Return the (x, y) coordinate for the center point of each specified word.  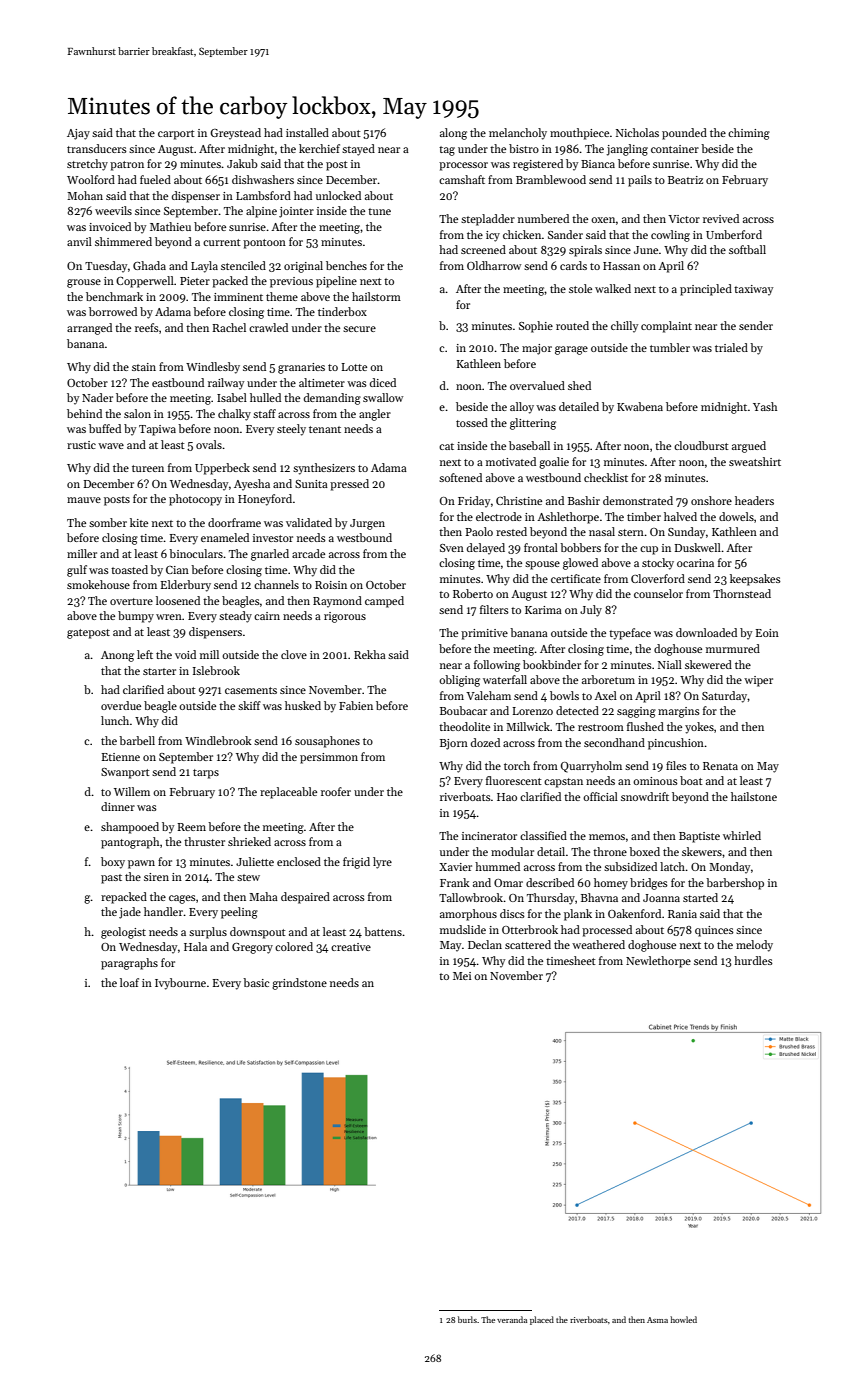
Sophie (536, 327)
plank (578, 915)
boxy (113, 863)
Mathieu (170, 226)
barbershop (735, 884)
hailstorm (376, 296)
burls (467, 1319)
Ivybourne (180, 984)
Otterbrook (530, 929)
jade (130, 913)
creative (351, 947)
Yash (765, 406)
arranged (89, 329)
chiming (749, 134)
